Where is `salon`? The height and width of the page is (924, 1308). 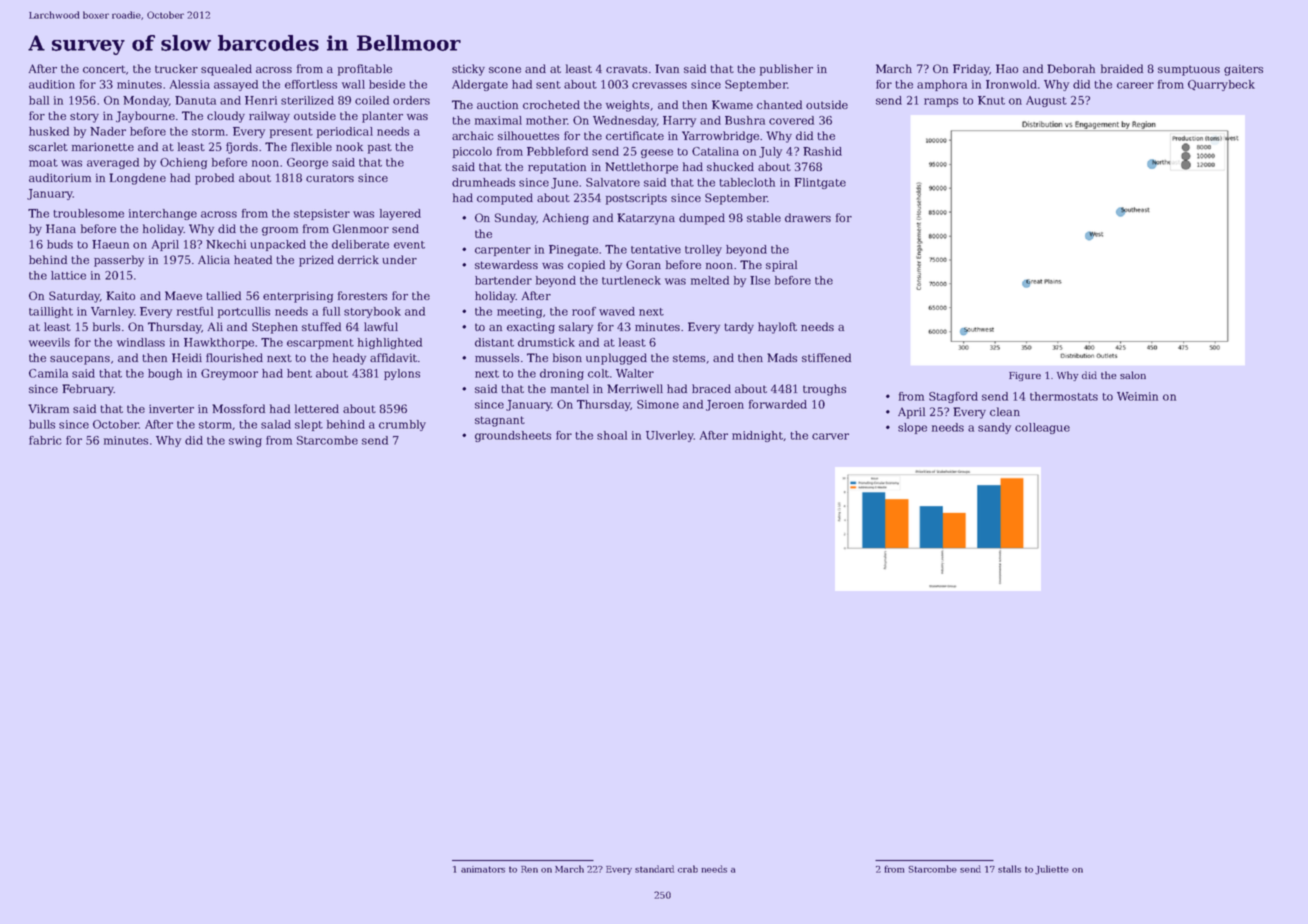
salon is located at coordinates (1133, 375).
